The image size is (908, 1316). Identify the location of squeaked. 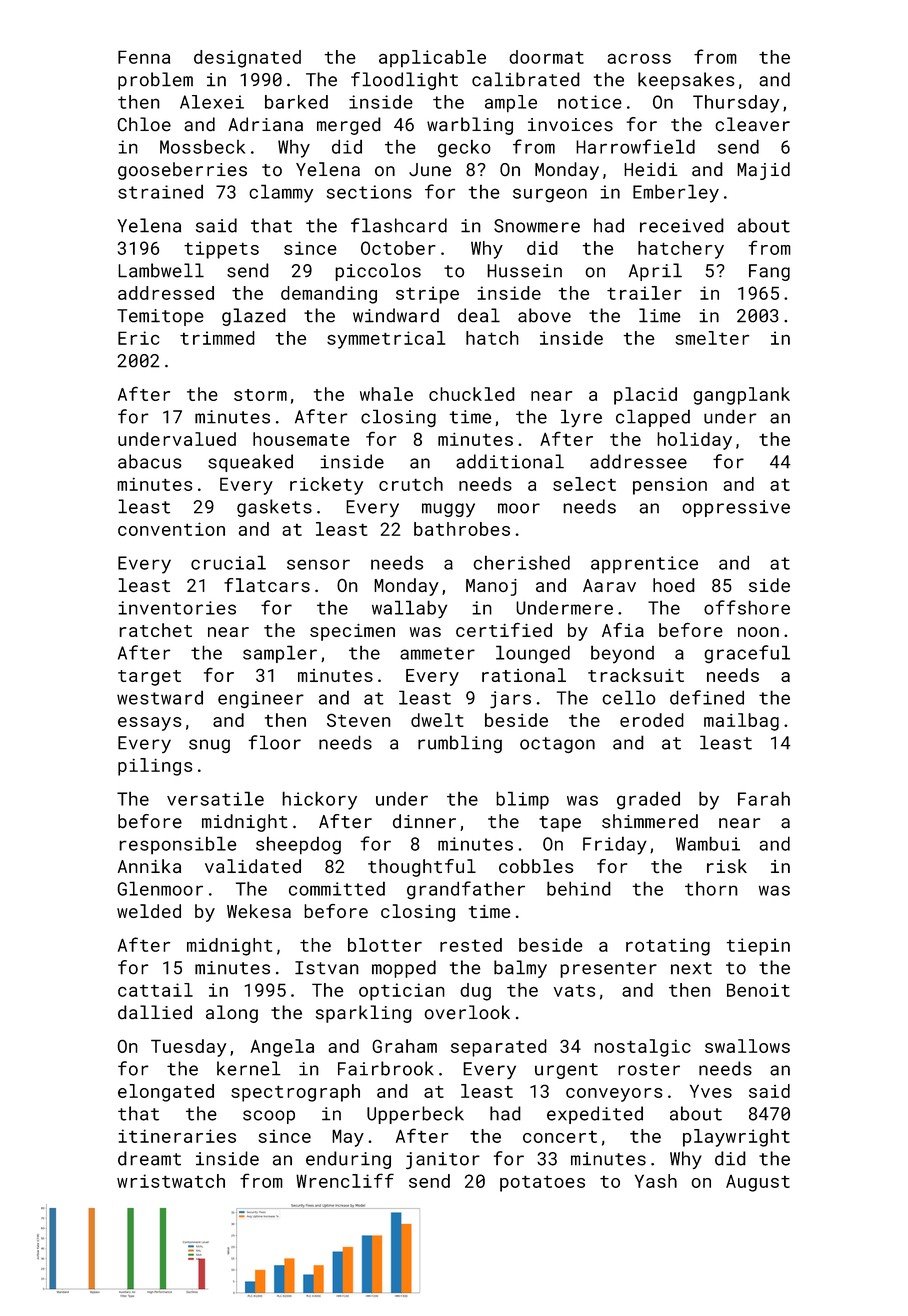
(250, 463).
